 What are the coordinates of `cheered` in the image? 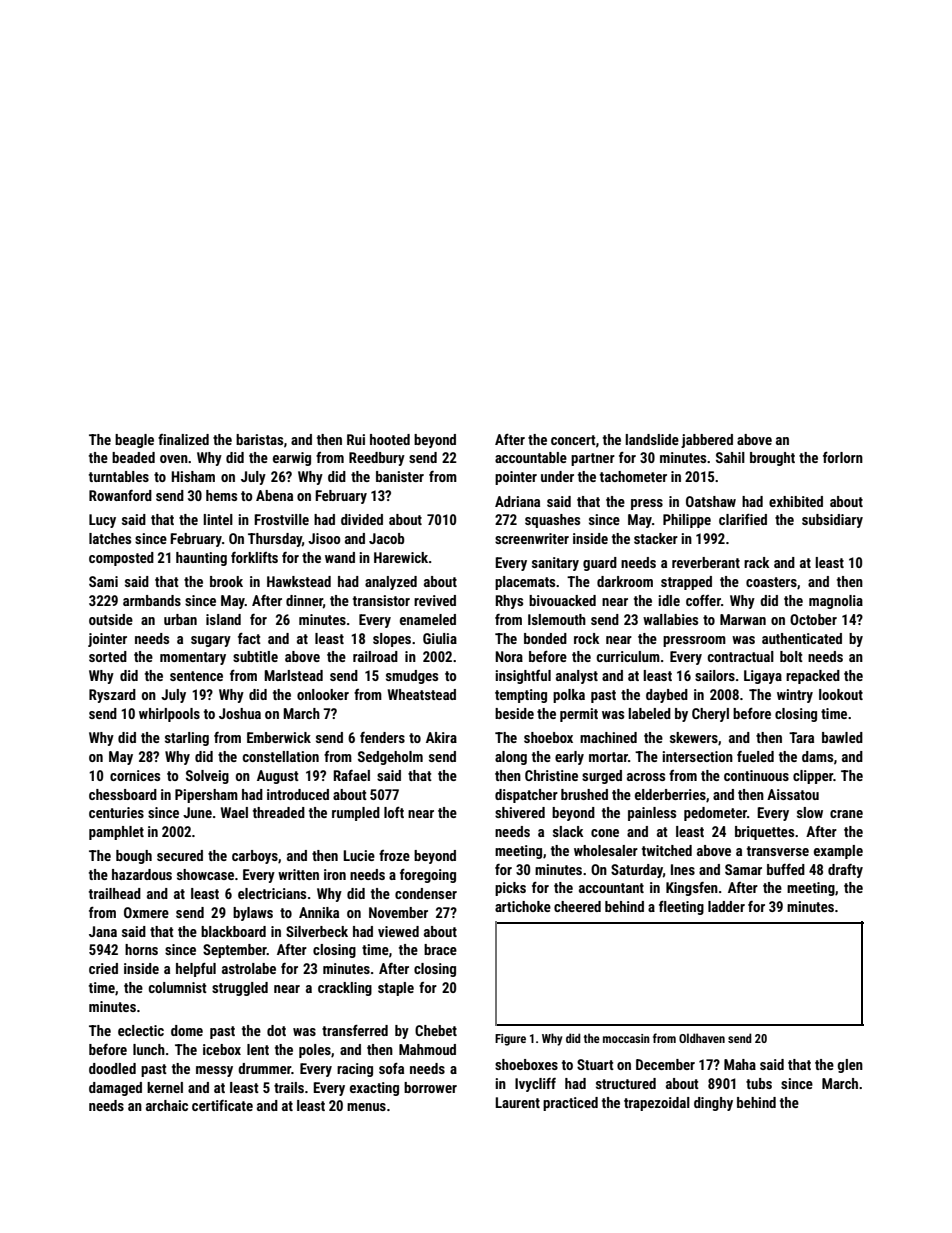 It's located at (577, 906).
